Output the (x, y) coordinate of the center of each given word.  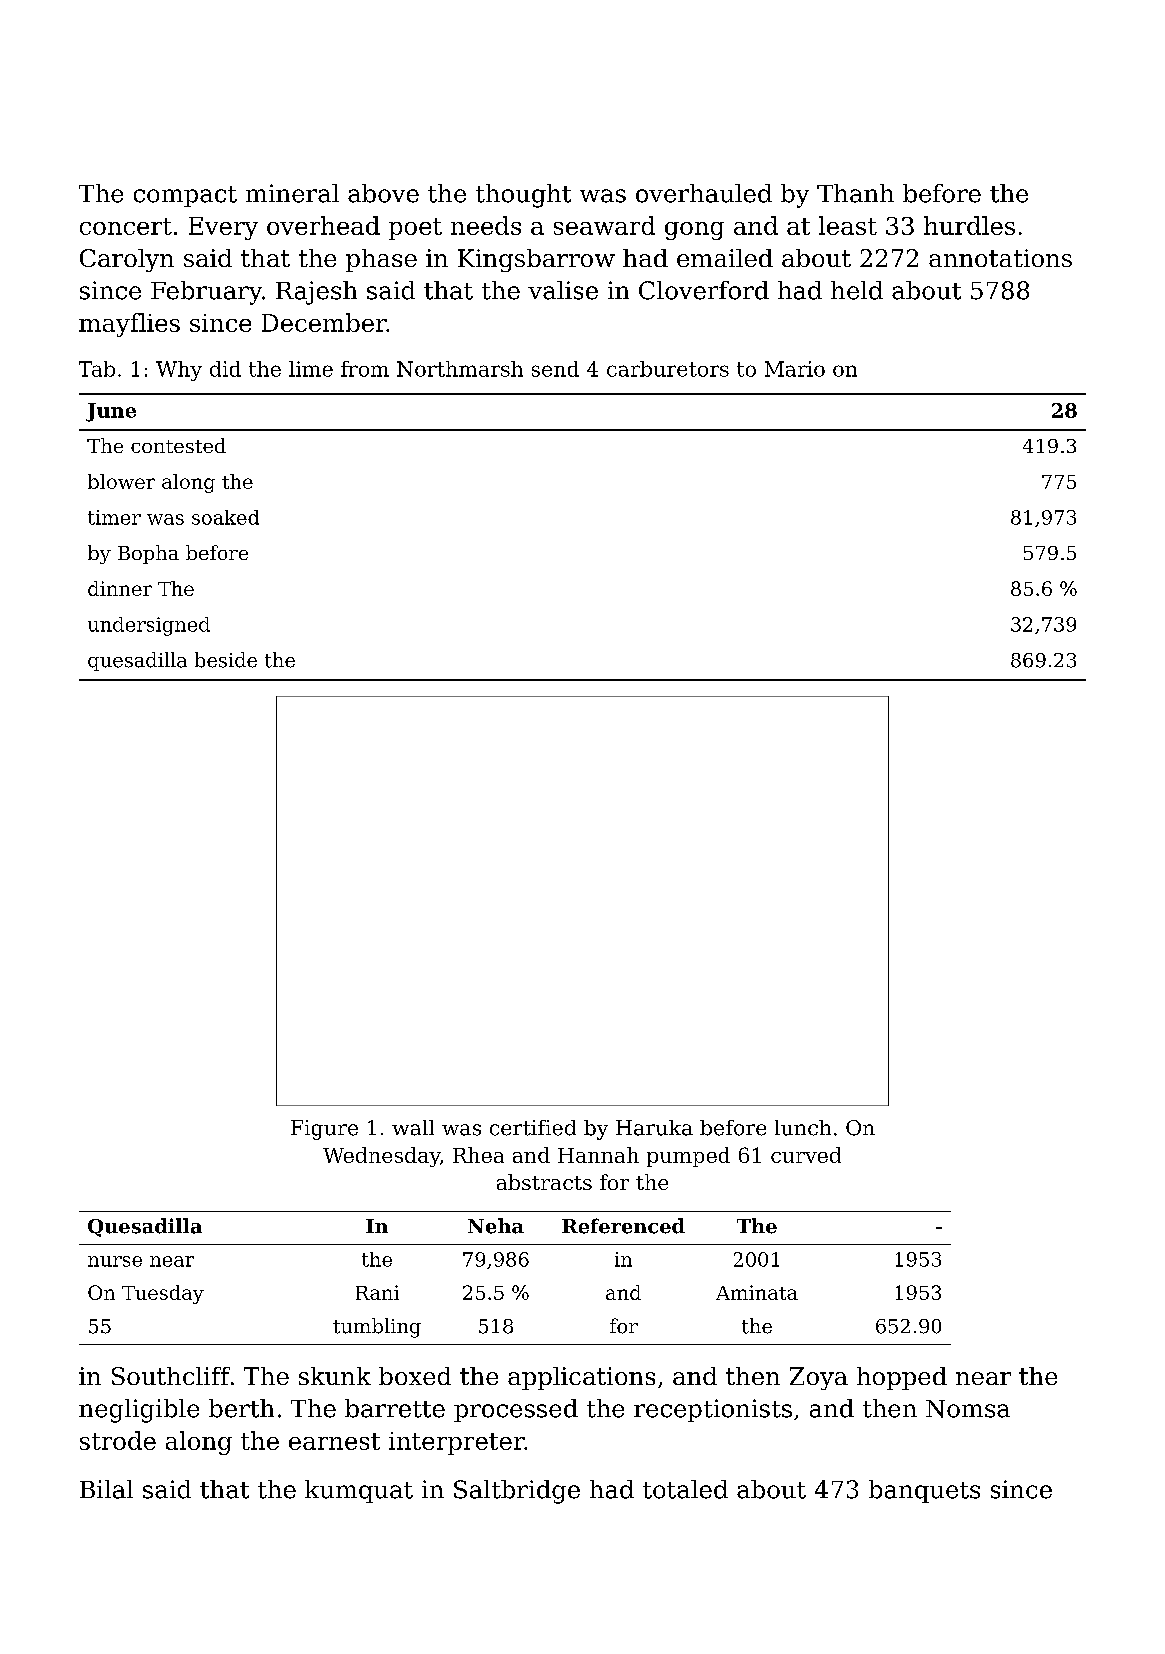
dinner (120, 588)
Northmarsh (460, 369)
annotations (1000, 258)
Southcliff (171, 1376)
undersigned (149, 626)
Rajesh (316, 293)
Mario (795, 369)
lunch (803, 1128)
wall (413, 1128)
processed (516, 1410)
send (555, 369)
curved (806, 1155)
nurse (115, 1261)
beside (226, 660)
